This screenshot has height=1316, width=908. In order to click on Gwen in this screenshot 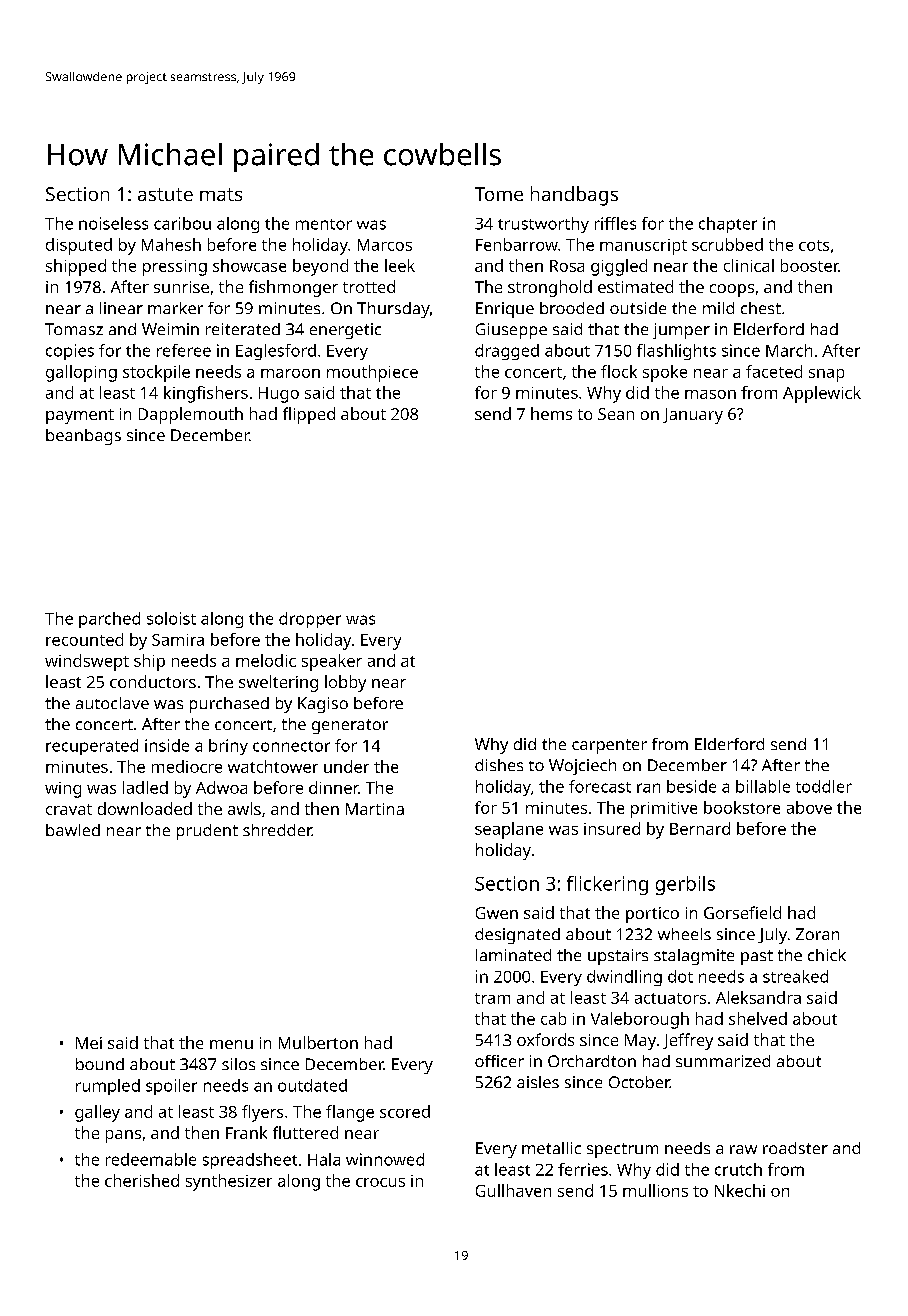, I will do `click(497, 913)`.
